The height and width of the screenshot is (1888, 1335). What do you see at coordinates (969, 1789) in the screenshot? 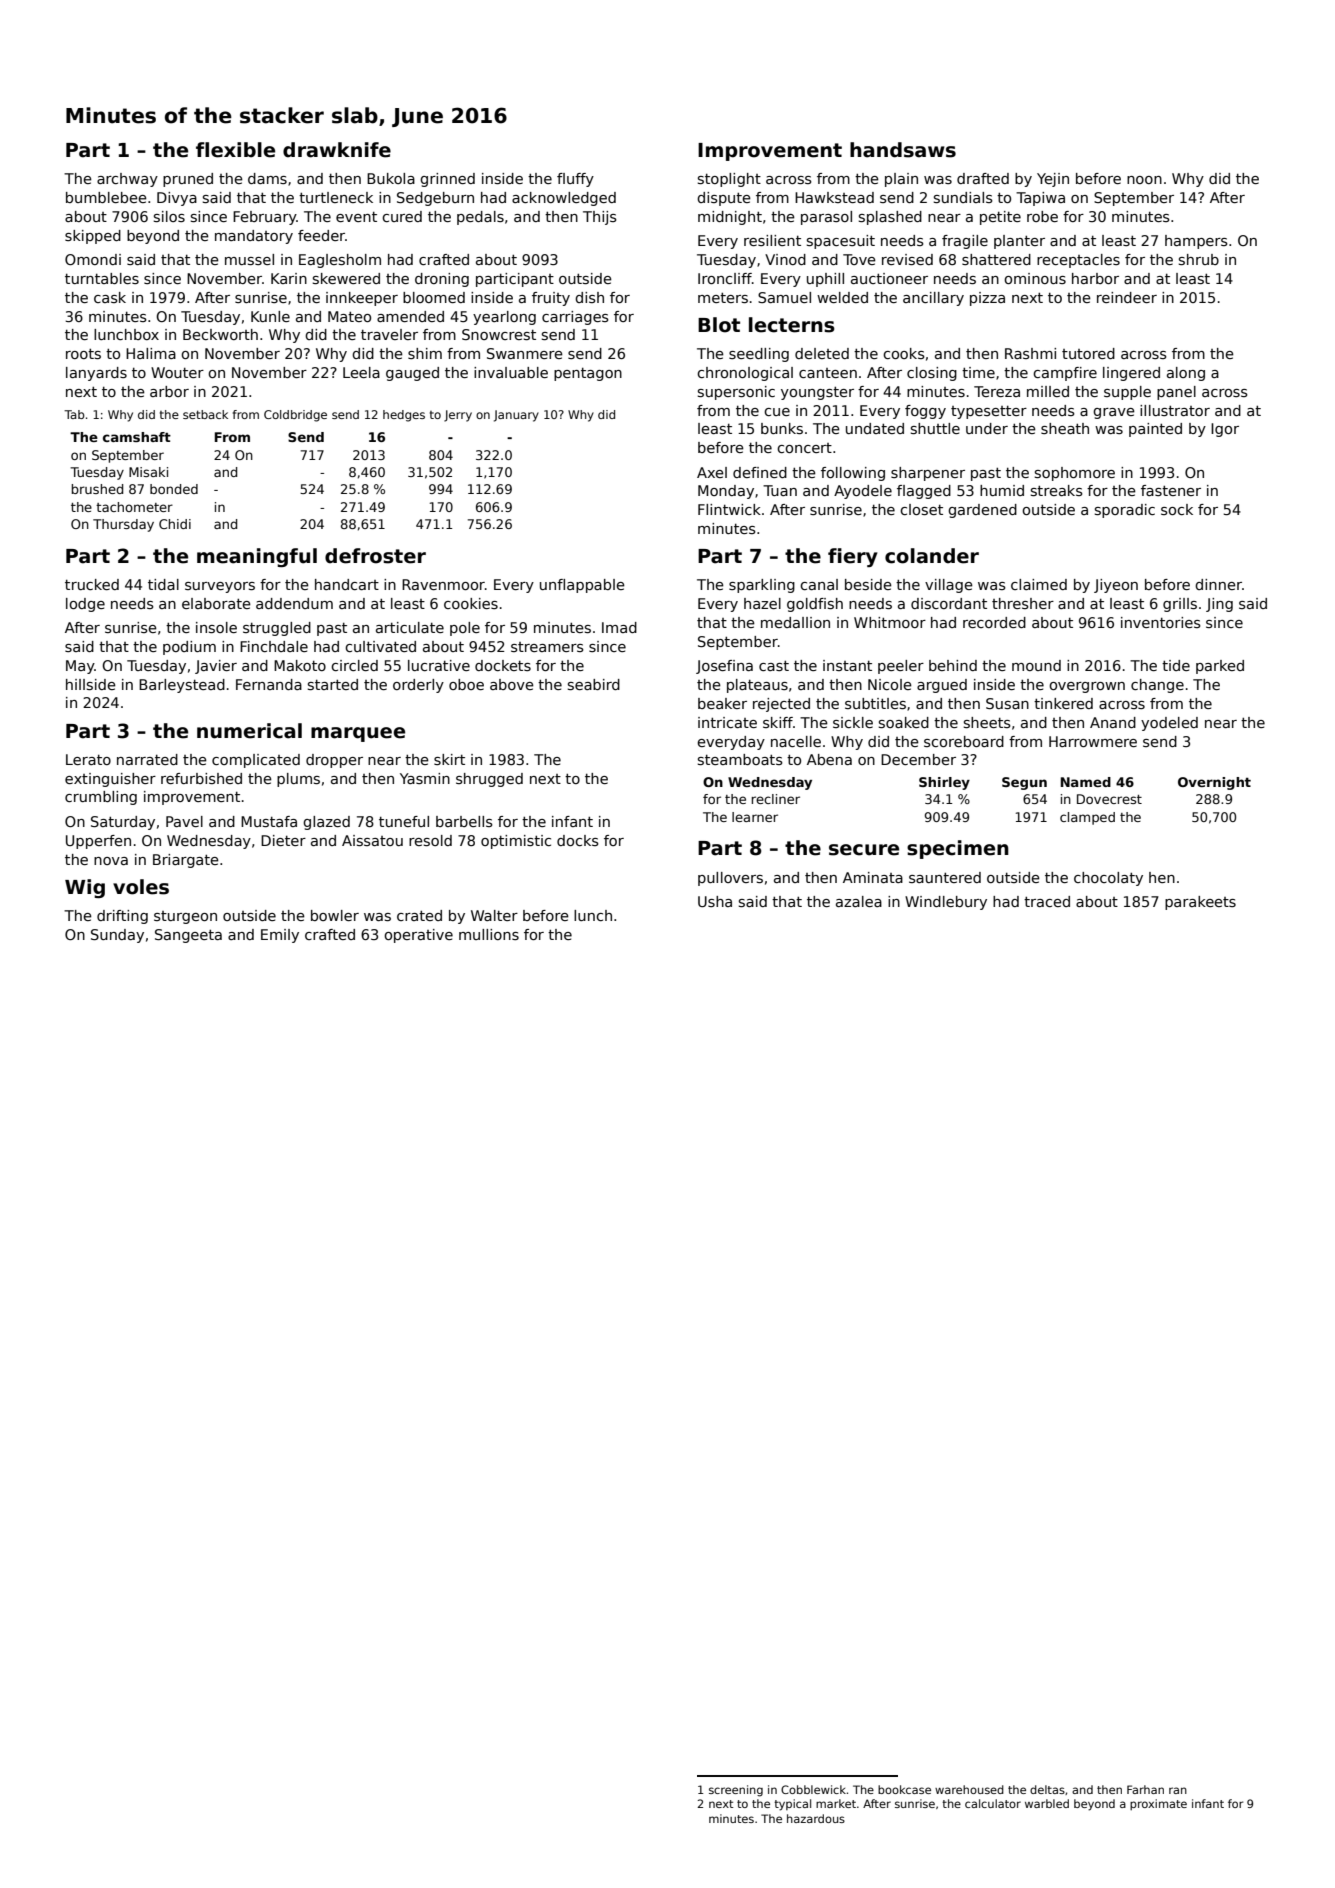
I see `warehoused` at bounding box center [969, 1789].
